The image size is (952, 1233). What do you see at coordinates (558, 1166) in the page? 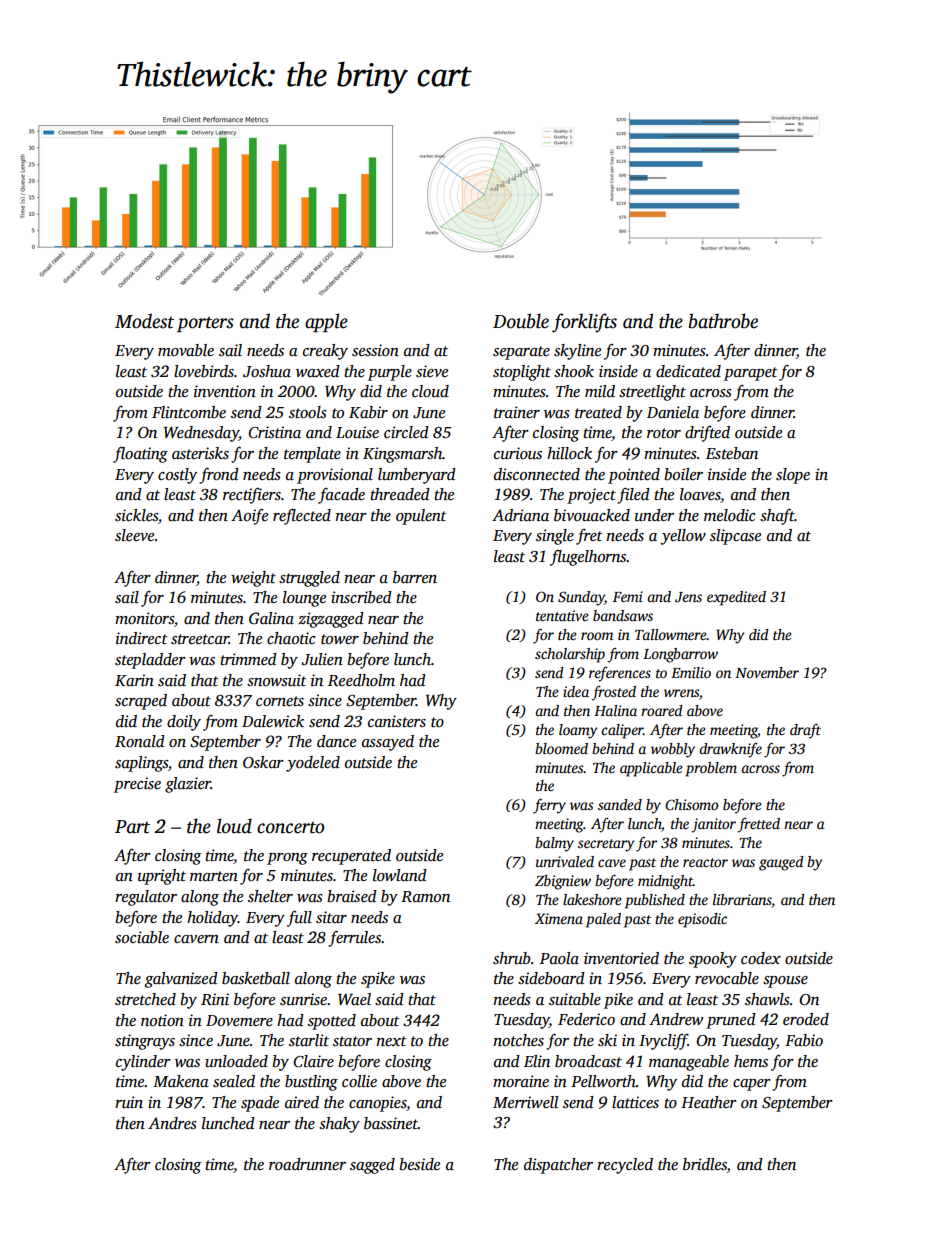
I see `dispatcher` at bounding box center [558, 1166].
